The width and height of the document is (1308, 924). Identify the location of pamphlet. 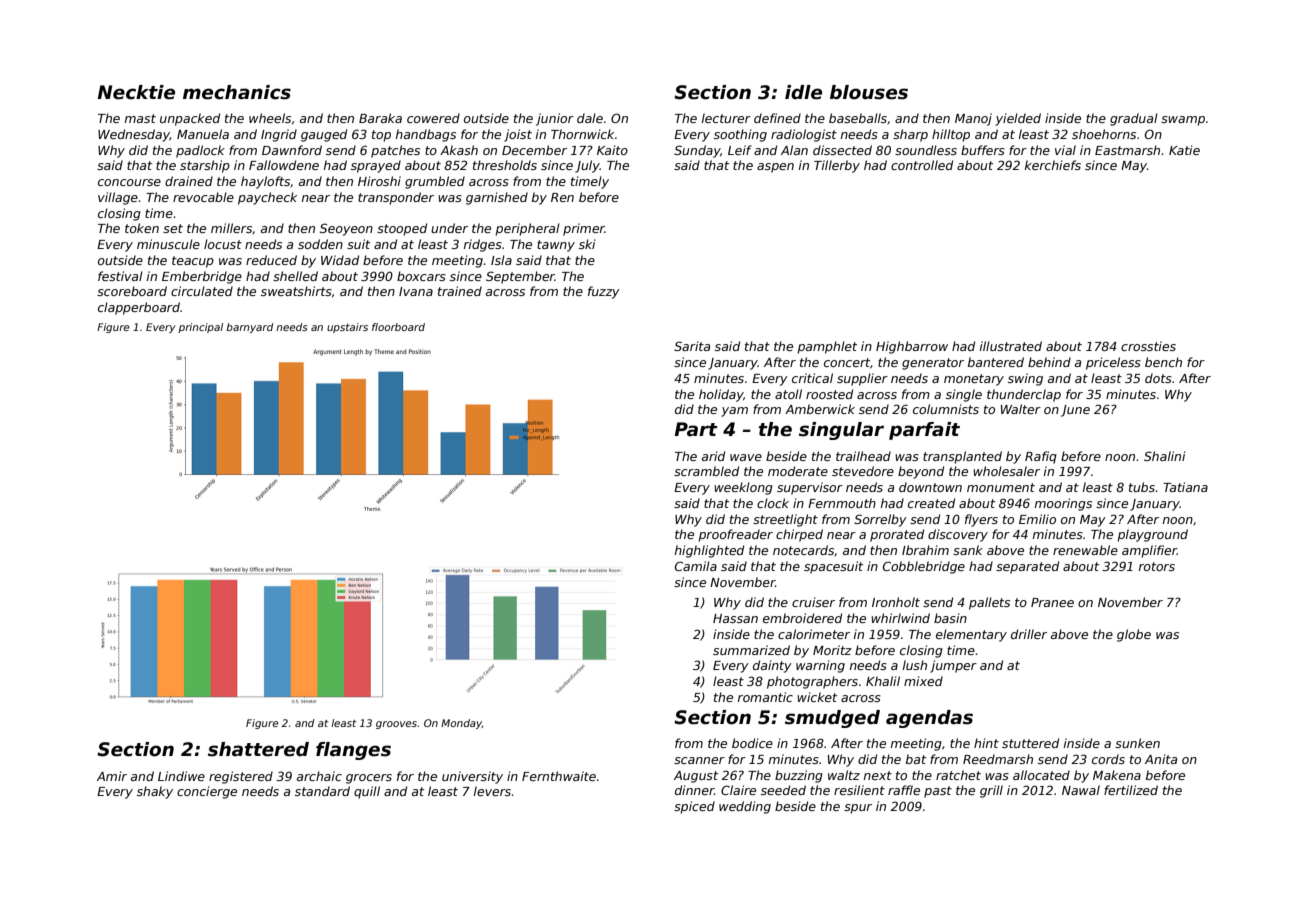
(827, 347).
